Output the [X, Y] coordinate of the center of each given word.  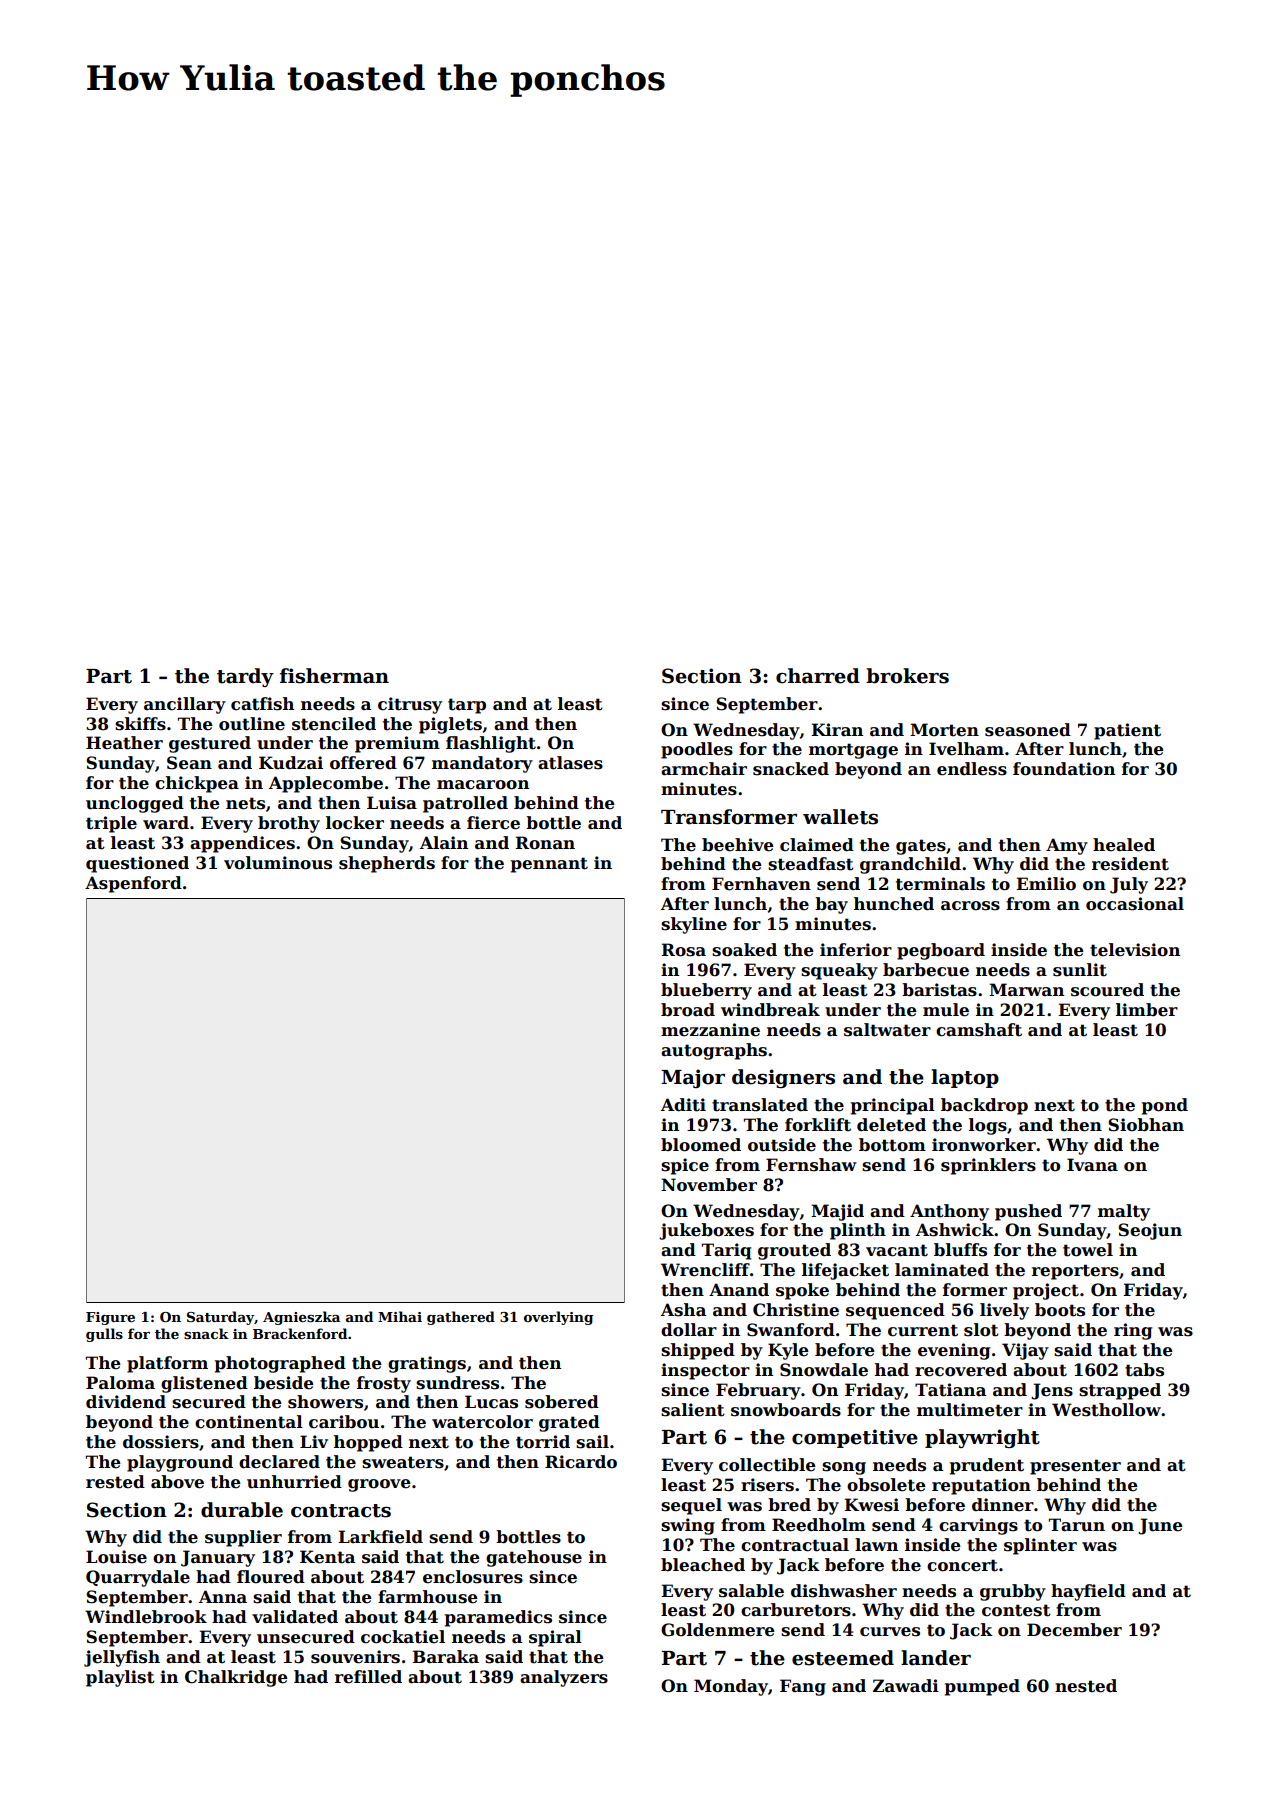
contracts [341, 1511]
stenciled [334, 724]
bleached [703, 1565]
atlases [570, 763]
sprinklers [988, 1166]
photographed [280, 1364]
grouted [794, 1251]
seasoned [1028, 730]
